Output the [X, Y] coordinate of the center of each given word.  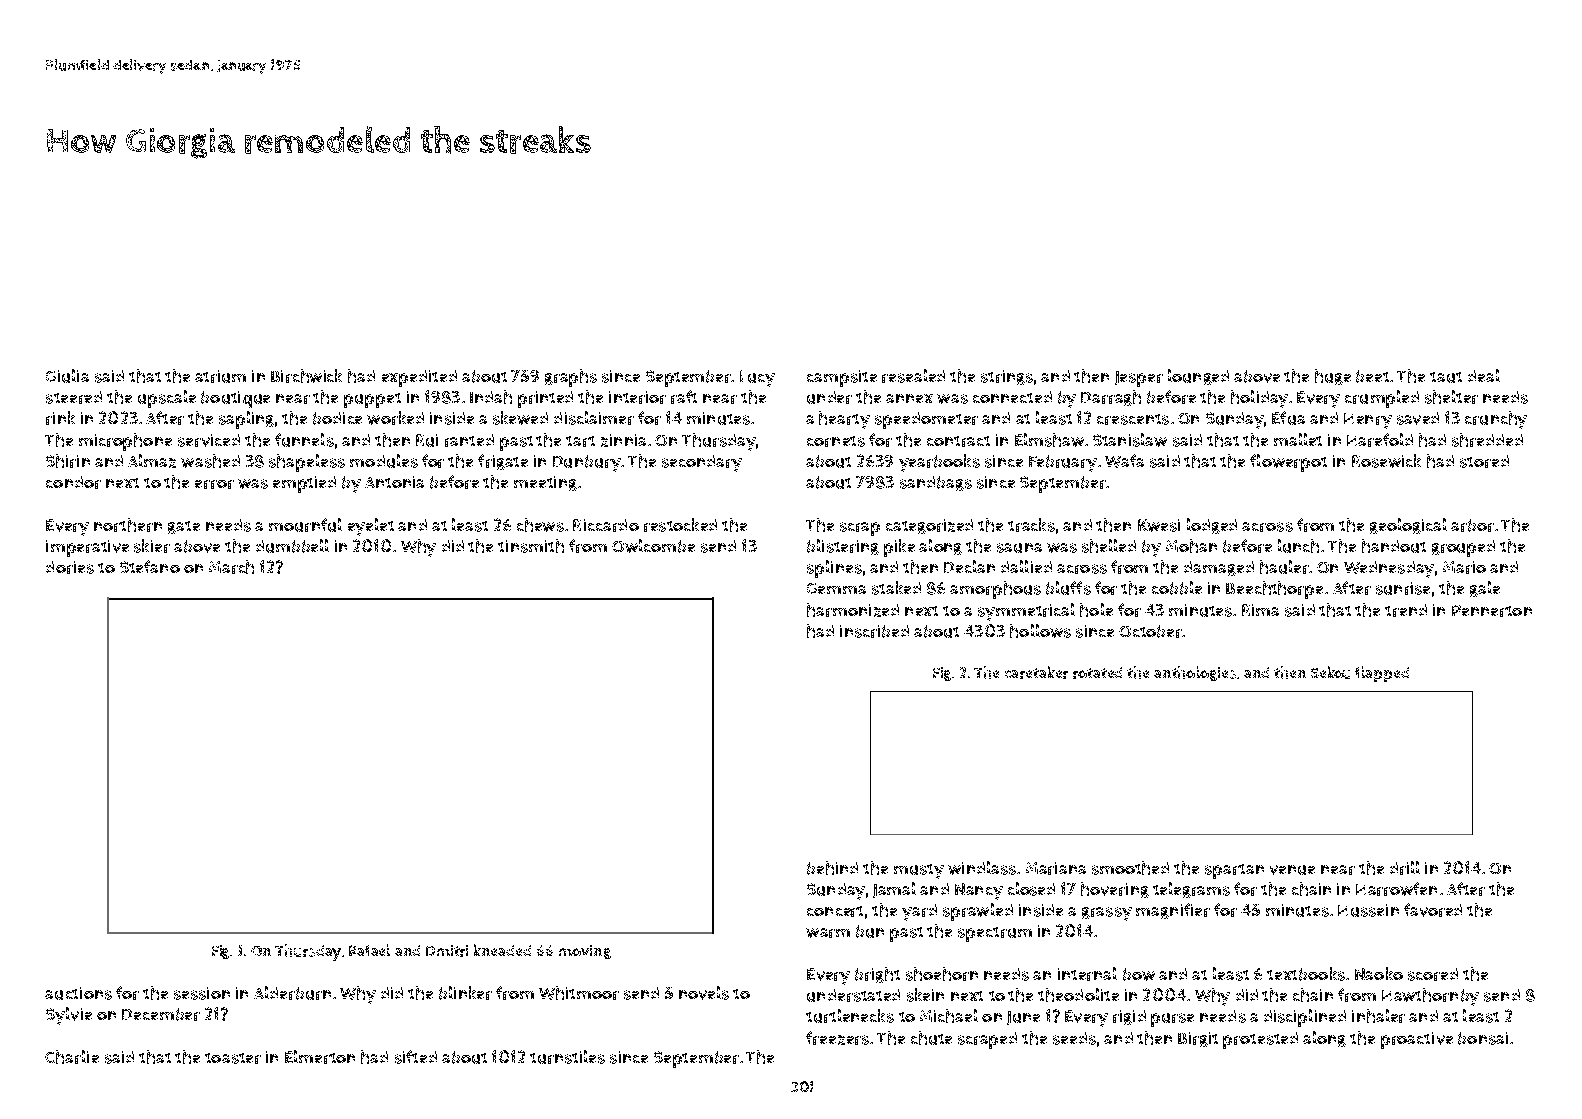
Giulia [67, 376]
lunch [1298, 546]
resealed [913, 376]
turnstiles [567, 1057]
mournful [305, 525]
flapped [1382, 674]
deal [1484, 375]
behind [832, 868]
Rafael [369, 950]
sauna [1019, 548]
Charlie [72, 1057]
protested [1260, 1040]
